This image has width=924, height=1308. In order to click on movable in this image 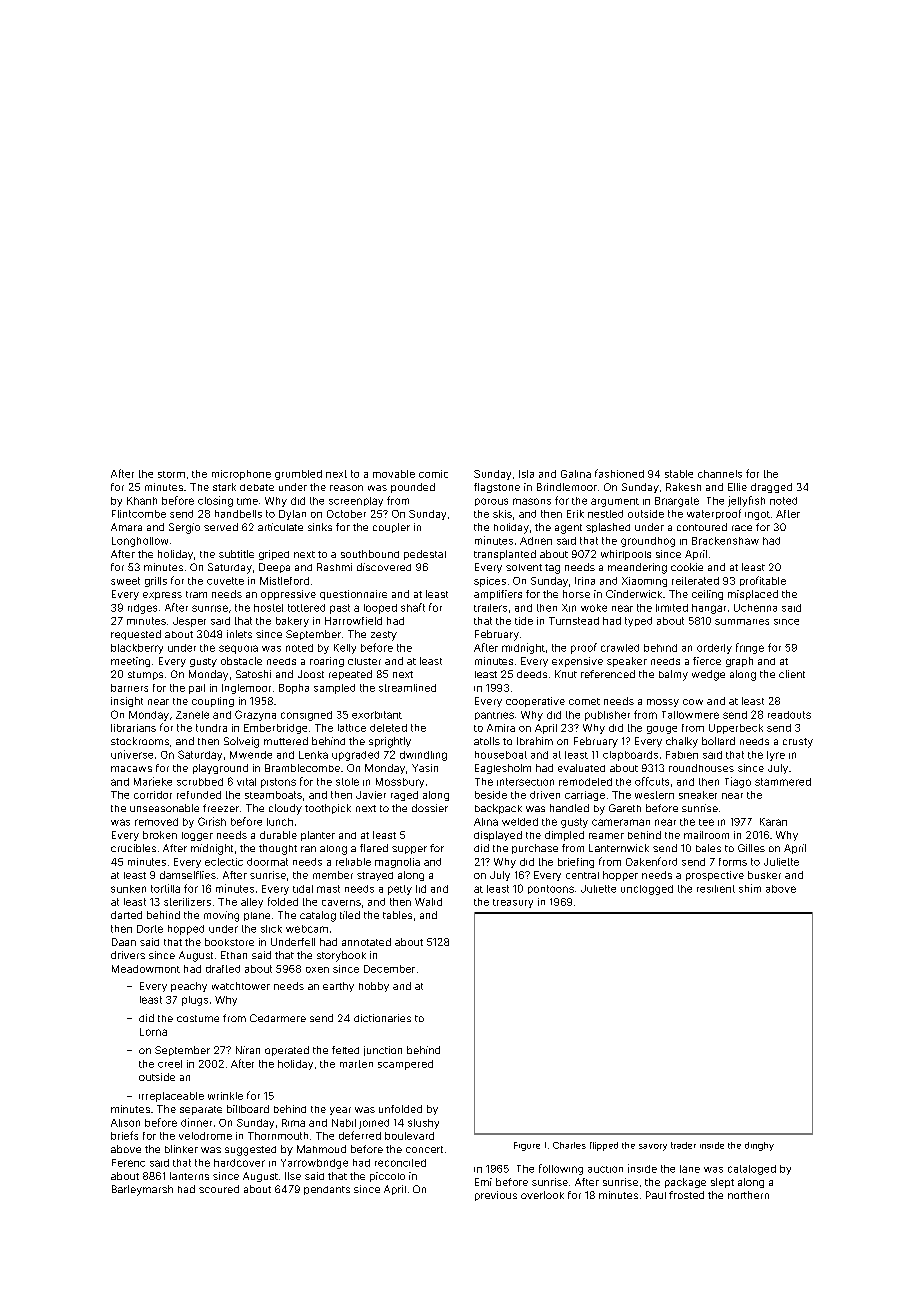, I will do `click(394, 474)`.
